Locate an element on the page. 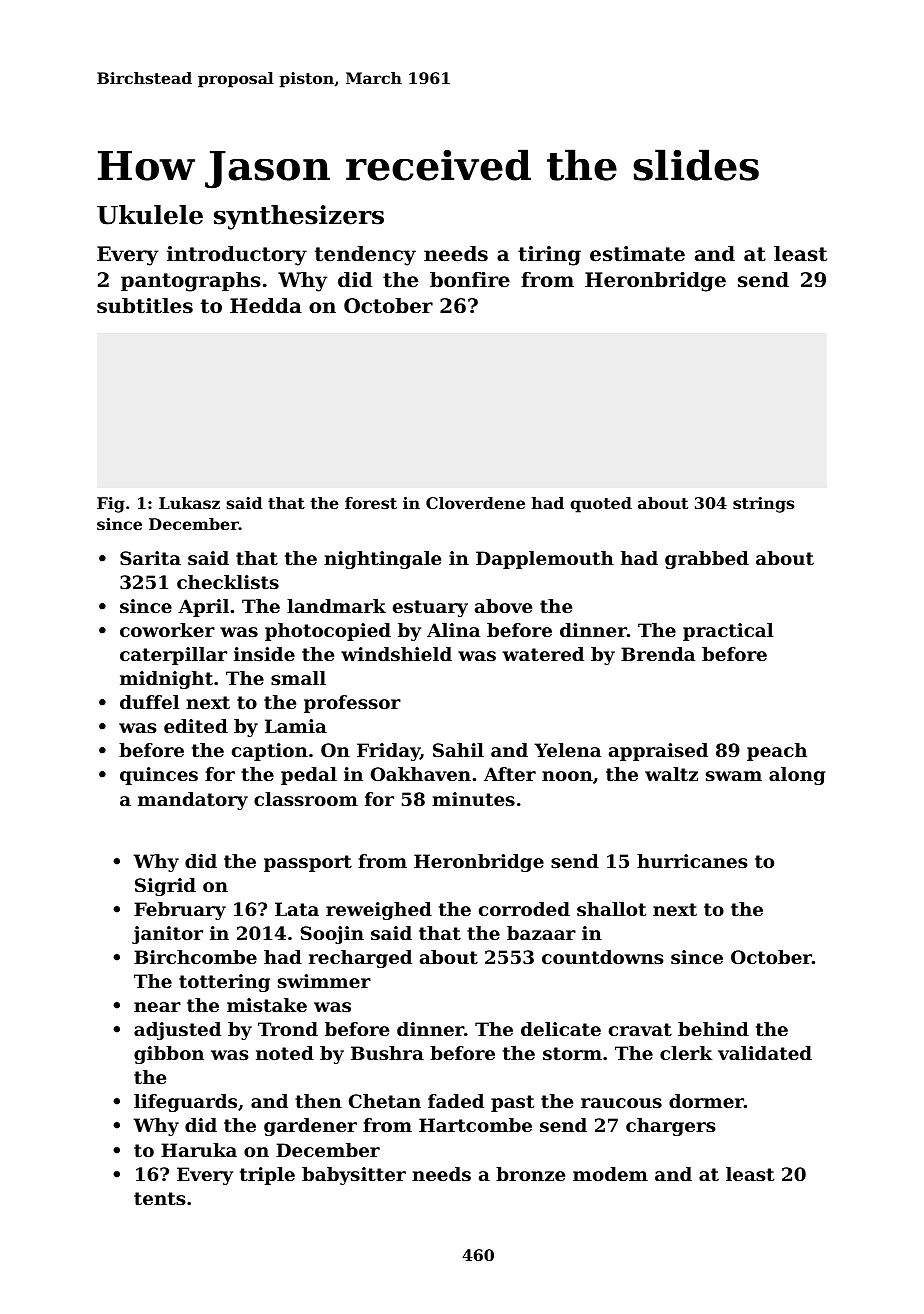  tendency is located at coordinates (365, 256).
